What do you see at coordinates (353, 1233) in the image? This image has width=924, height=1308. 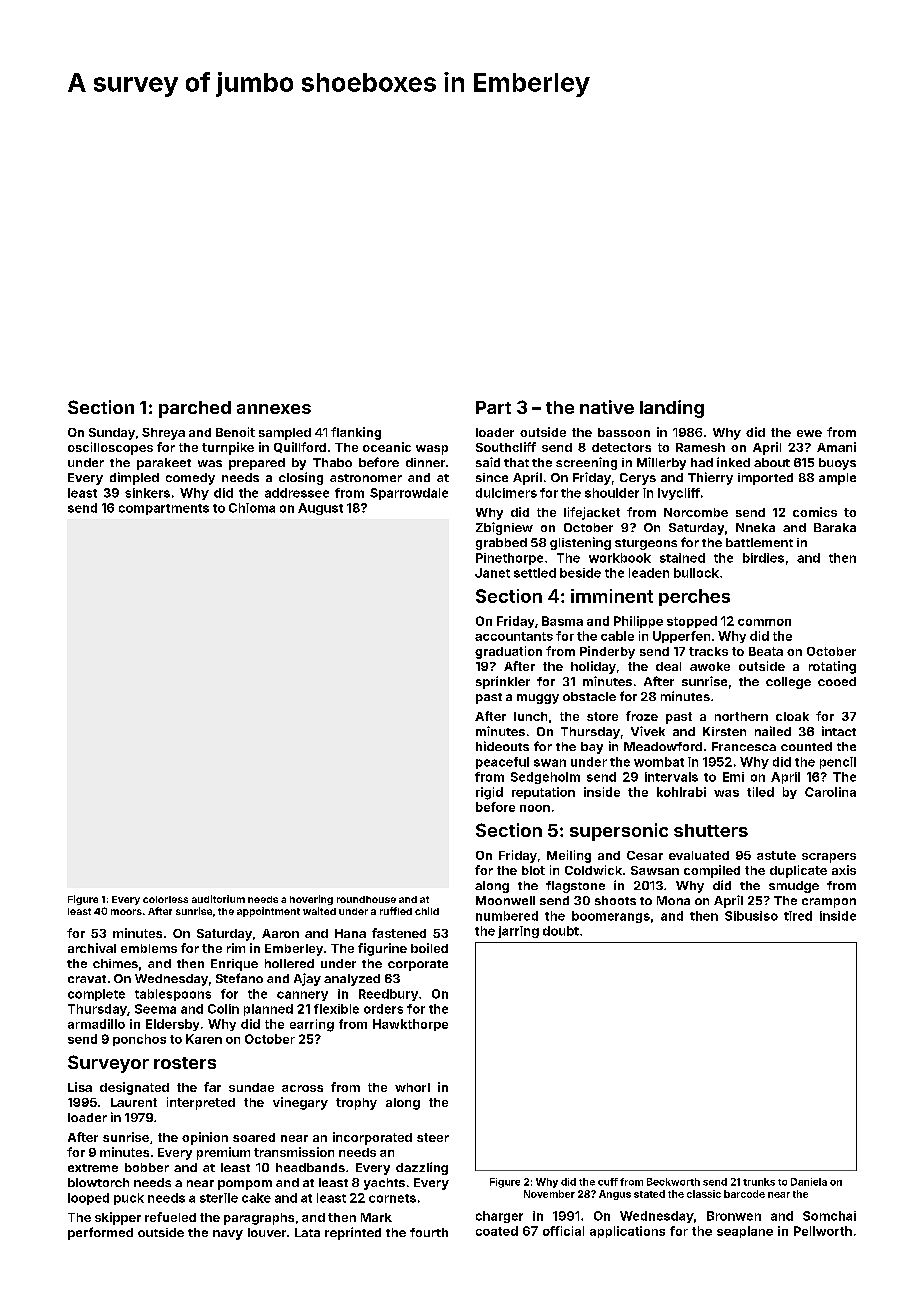 I see `reprinted` at bounding box center [353, 1233].
